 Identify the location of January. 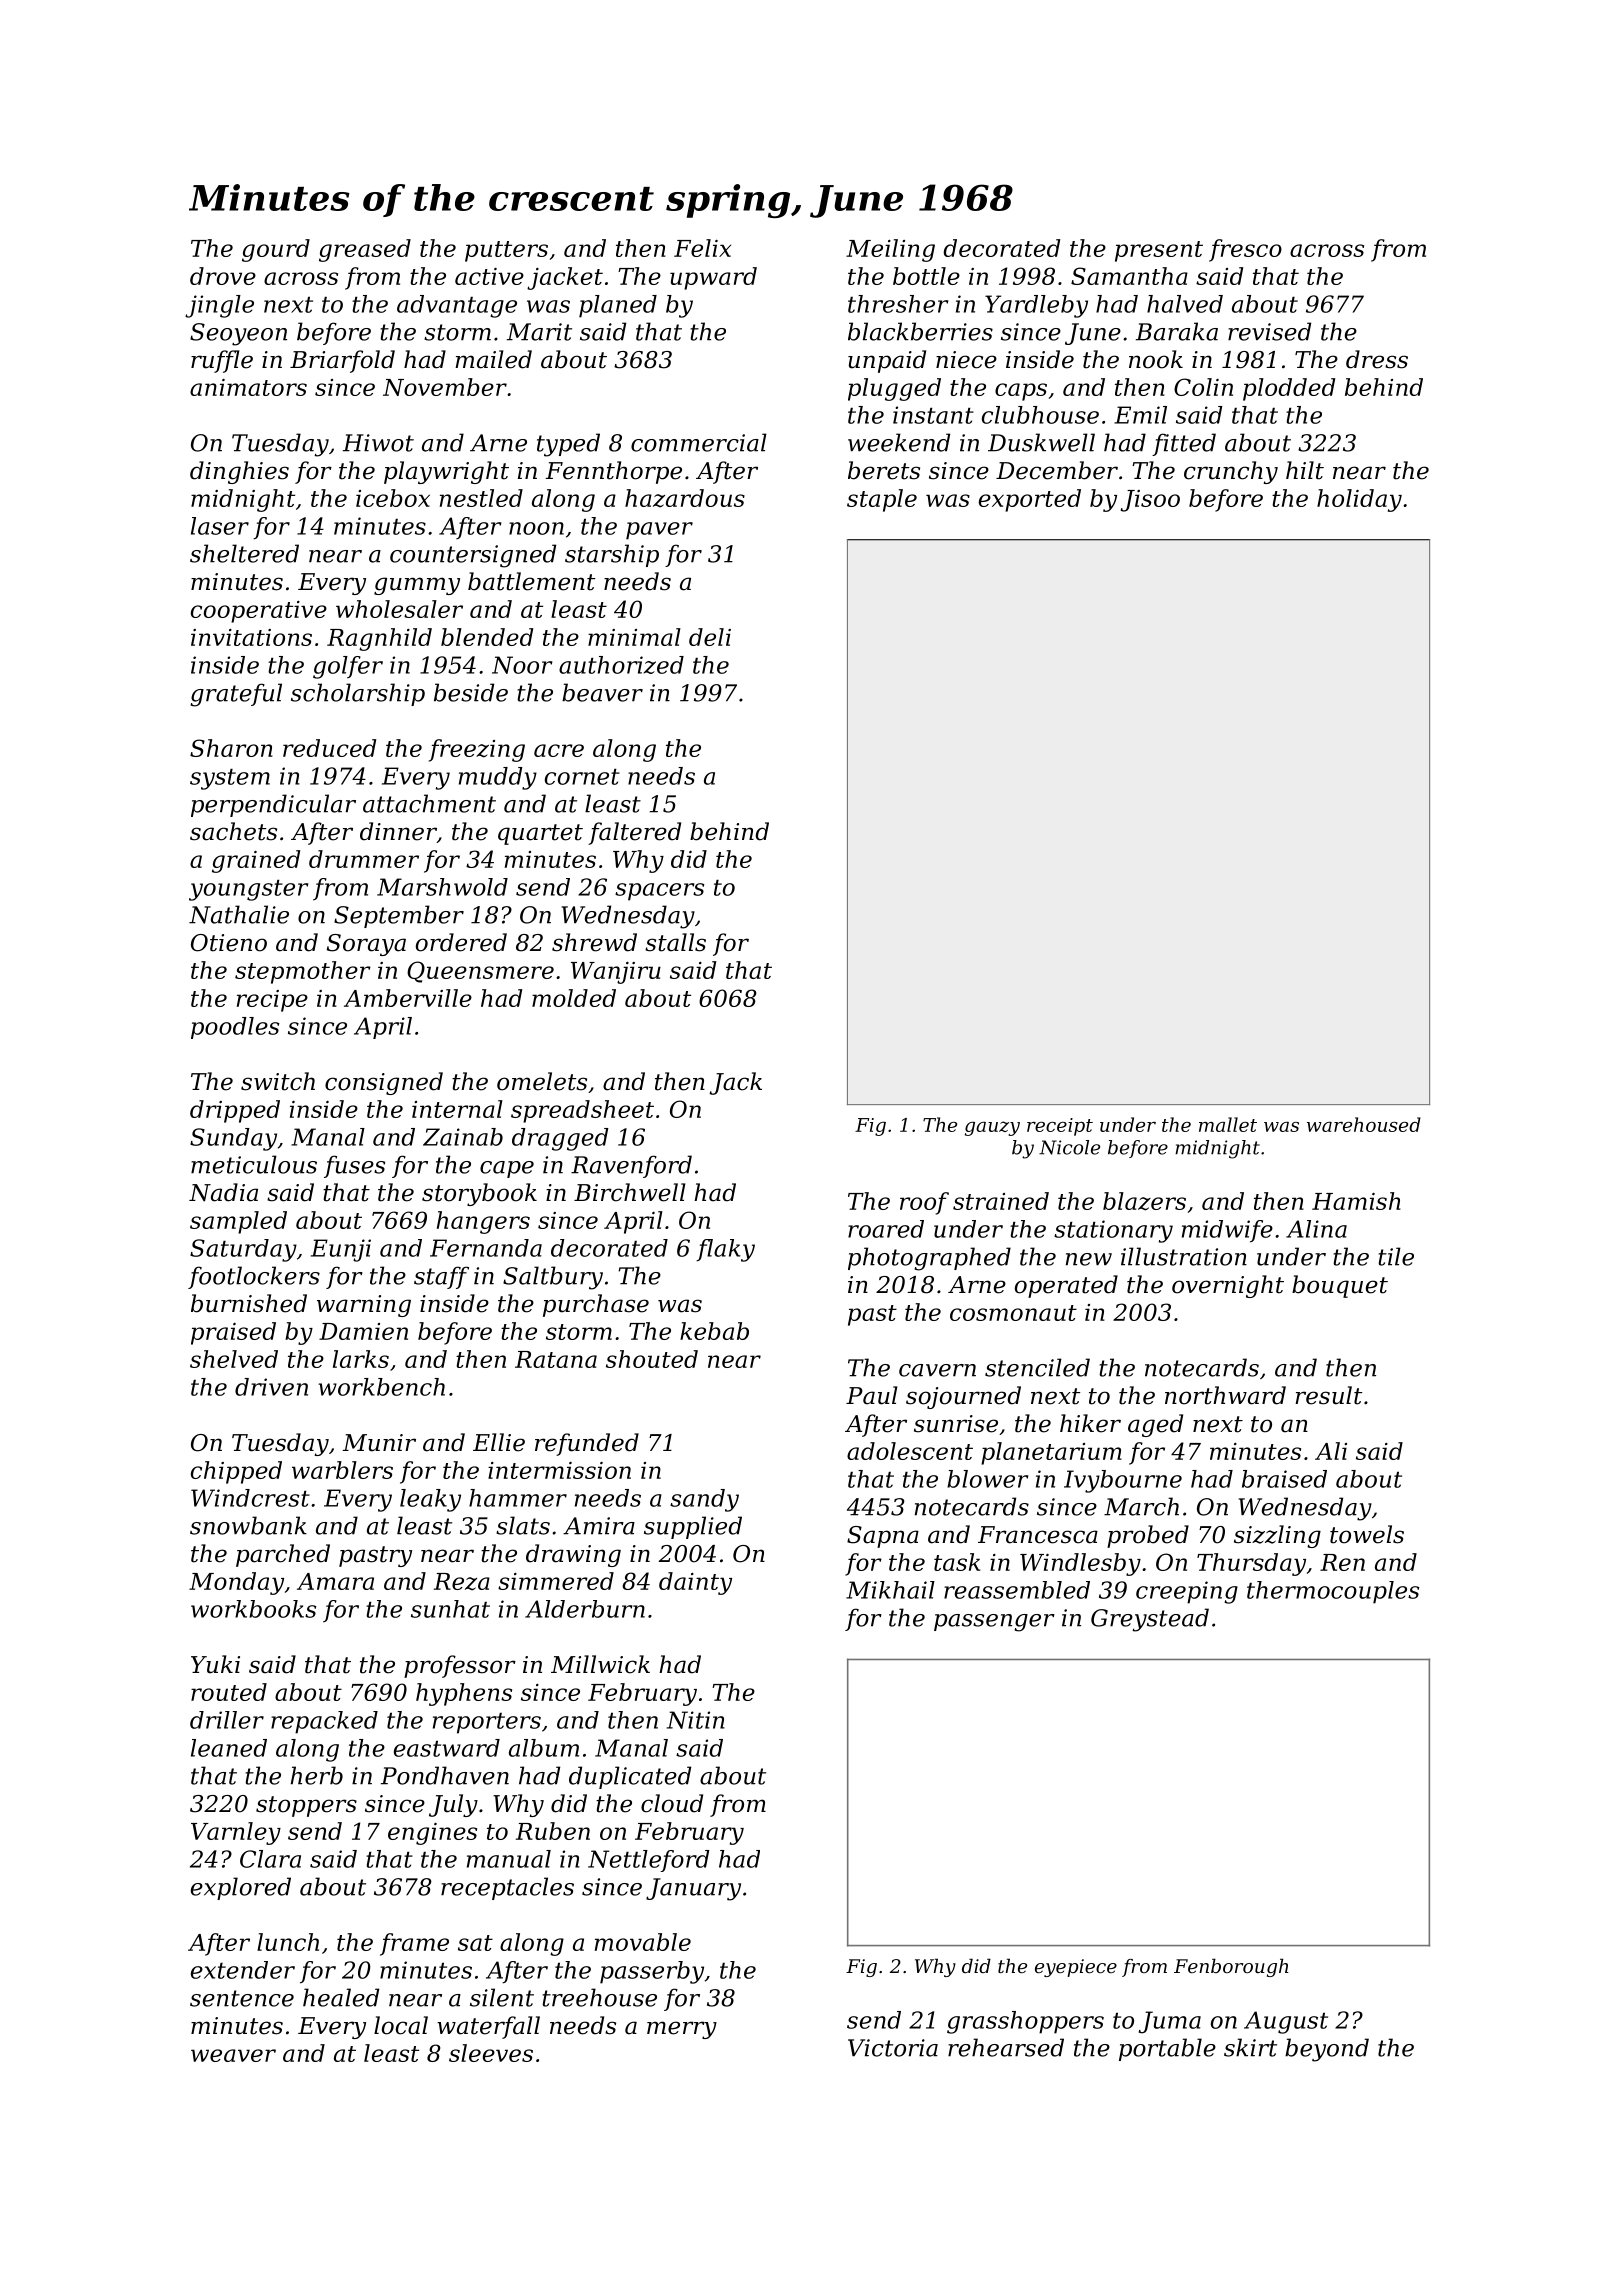
(693, 1889).
